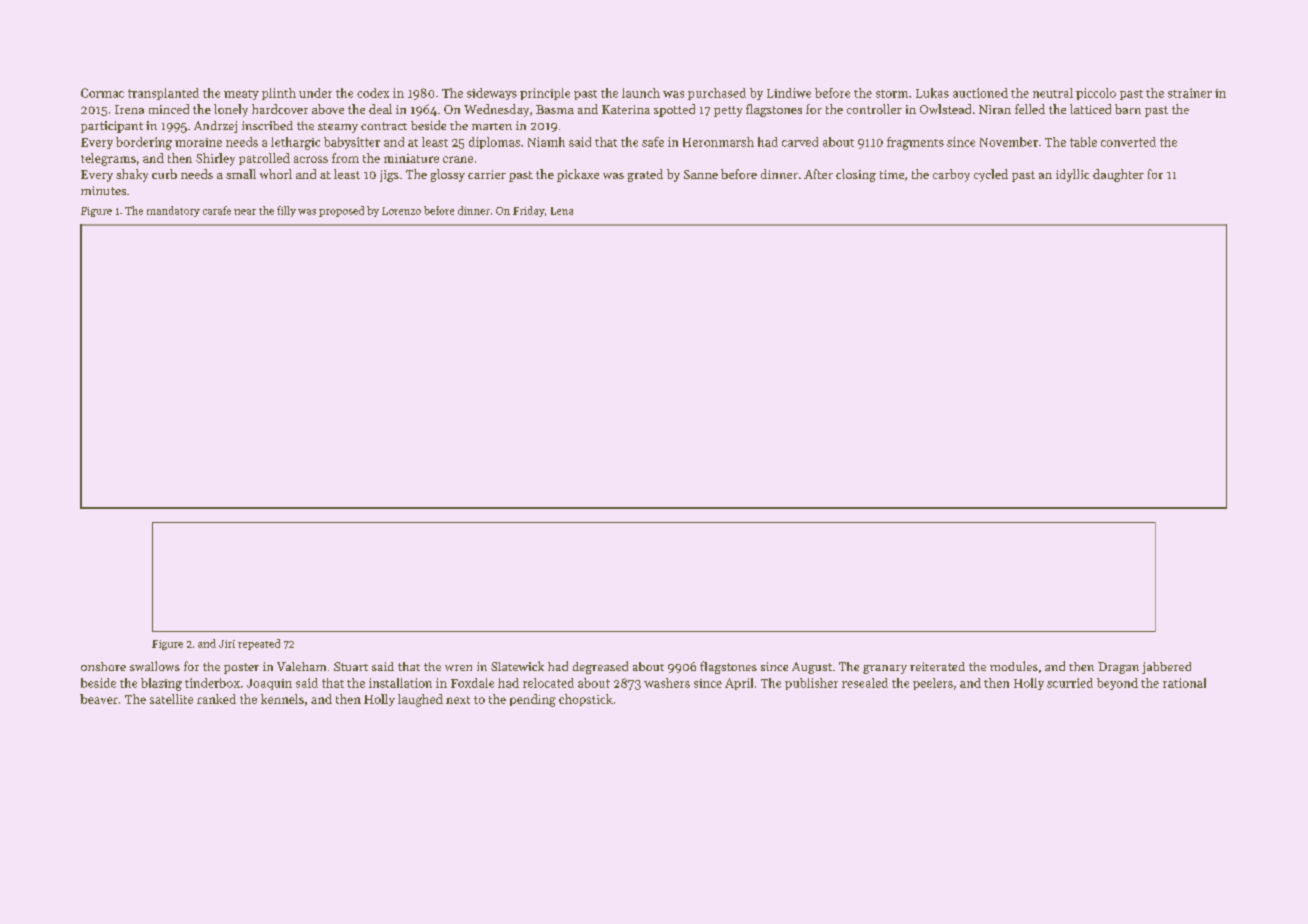 Image resolution: width=1308 pixels, height=924 pixels. What do you see at coordinates (937, 666) in the screenshot?
I see `reiterated` at bounding box center [937, 666].
